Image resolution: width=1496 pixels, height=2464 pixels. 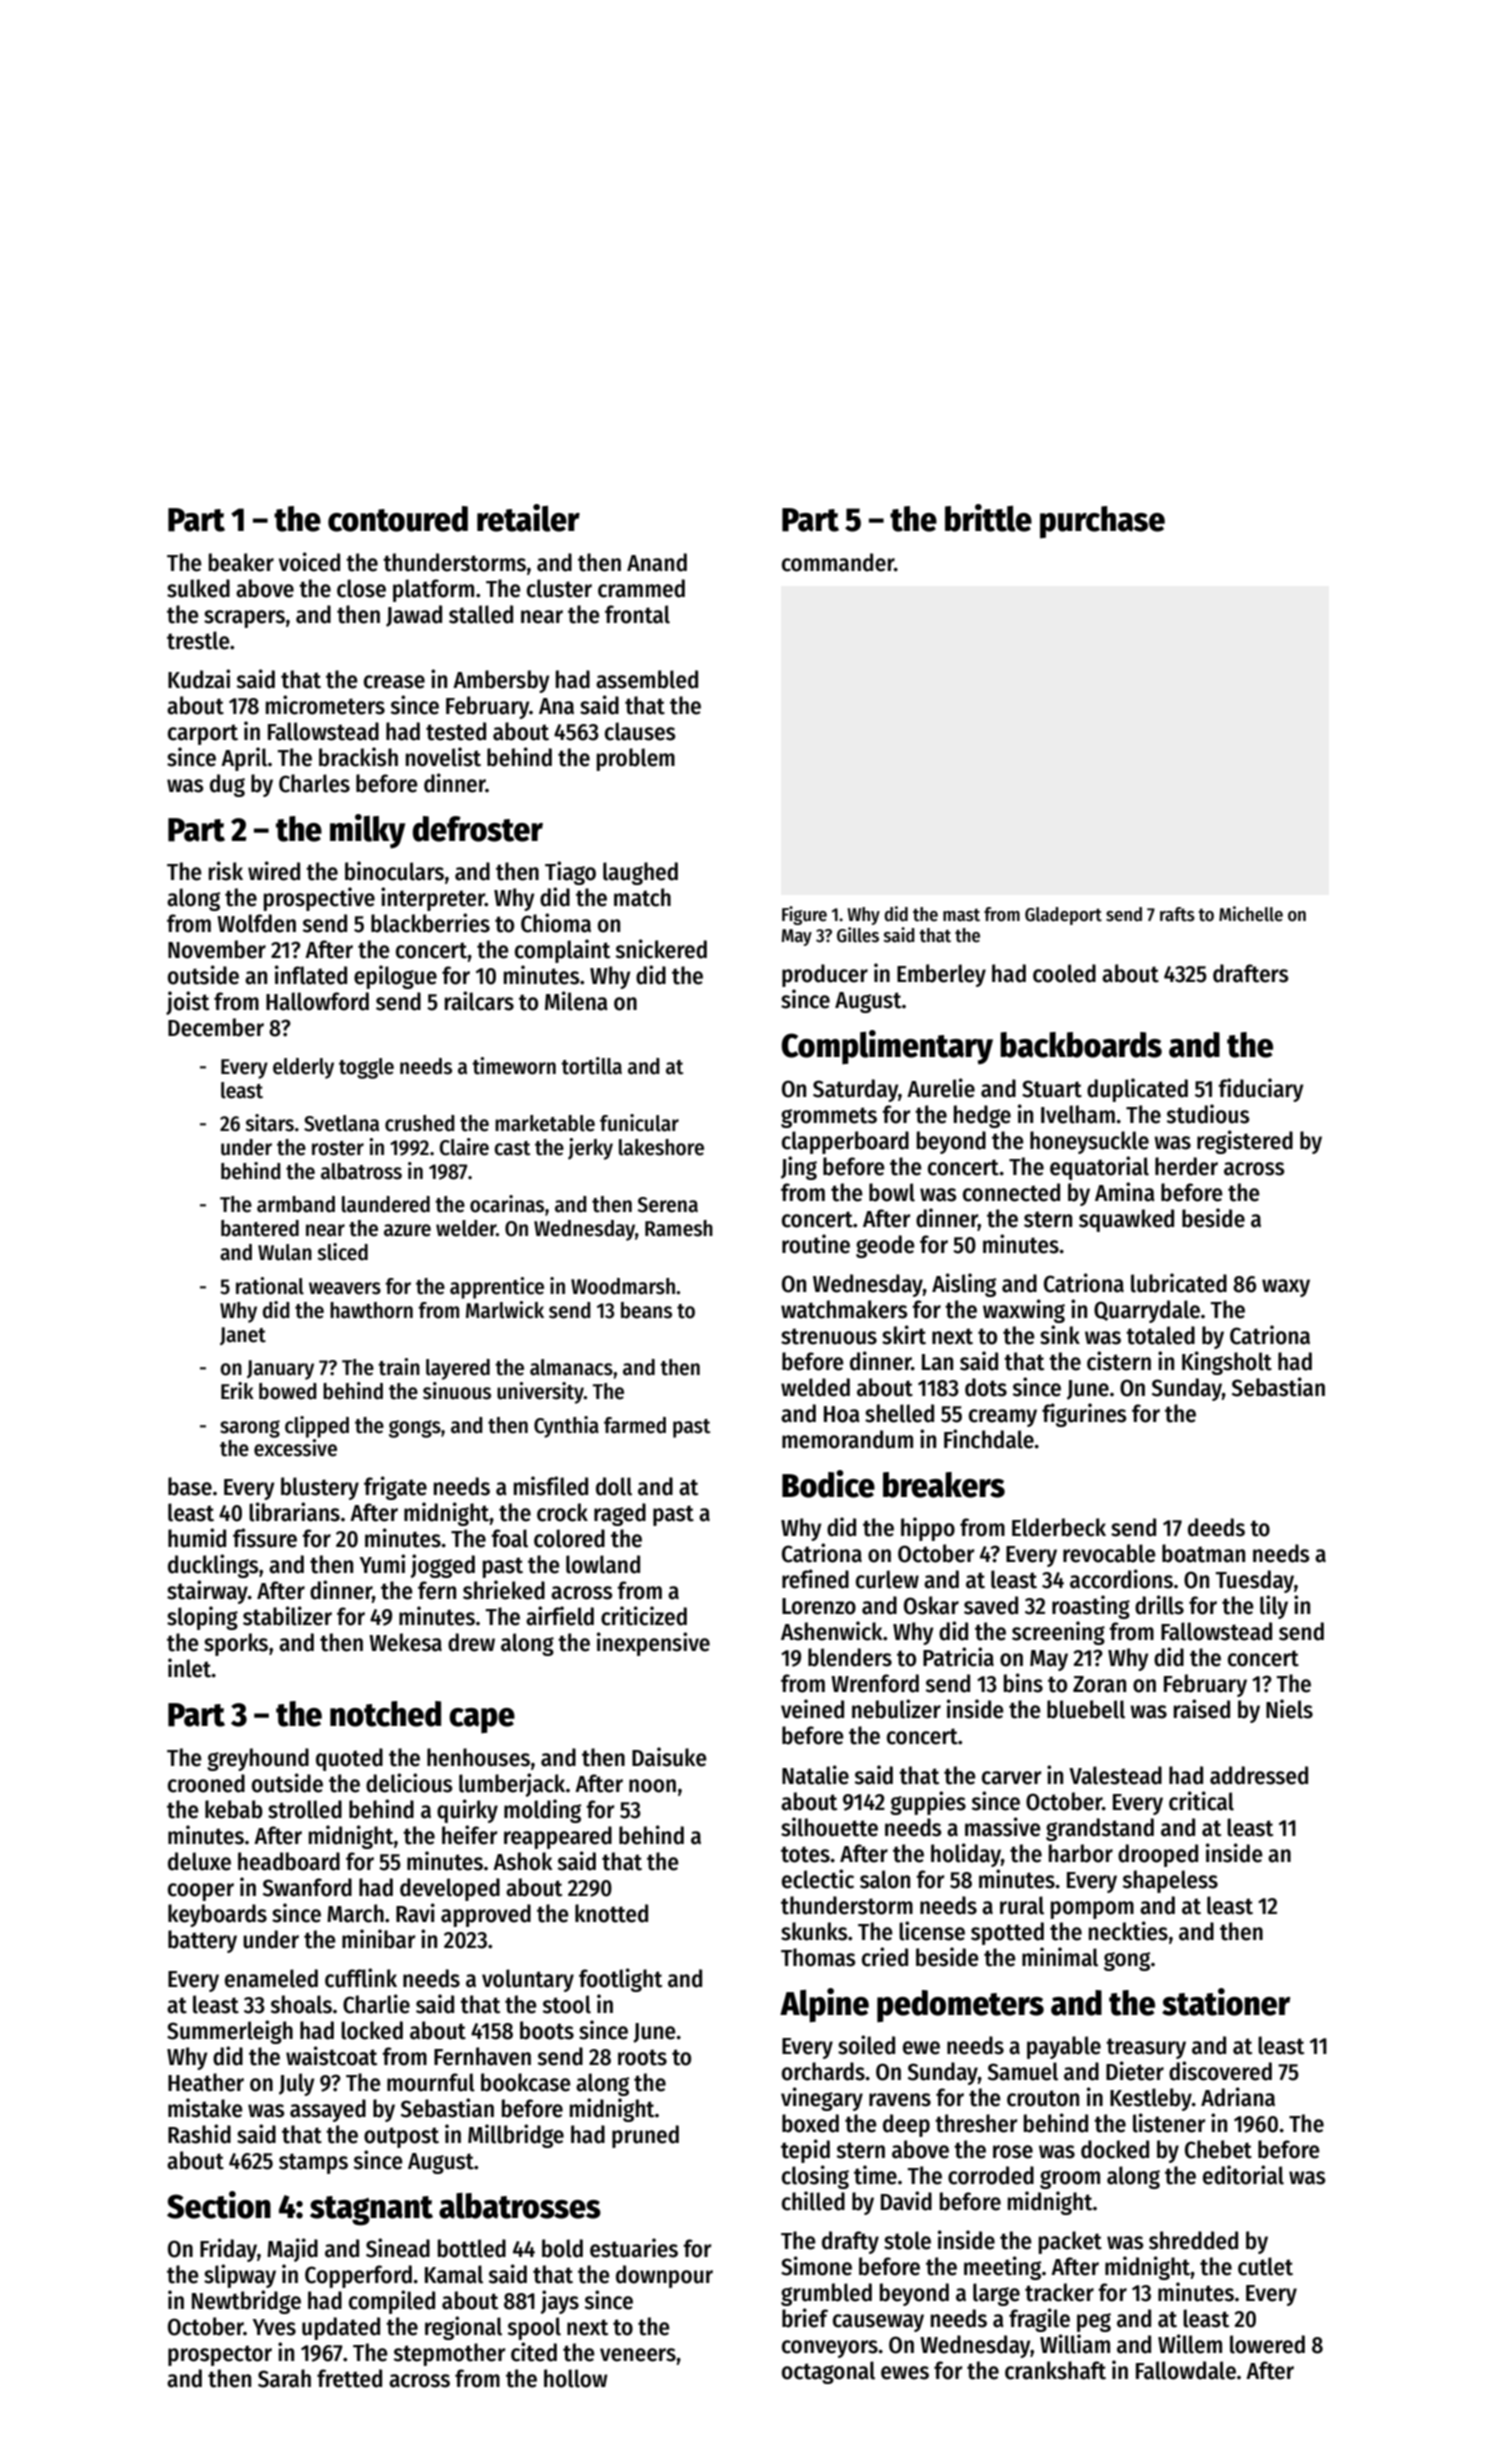 What do you see at coordinates (528, 518) in the screenshot?
I see `retailer` at bounding box center [528, 518].
